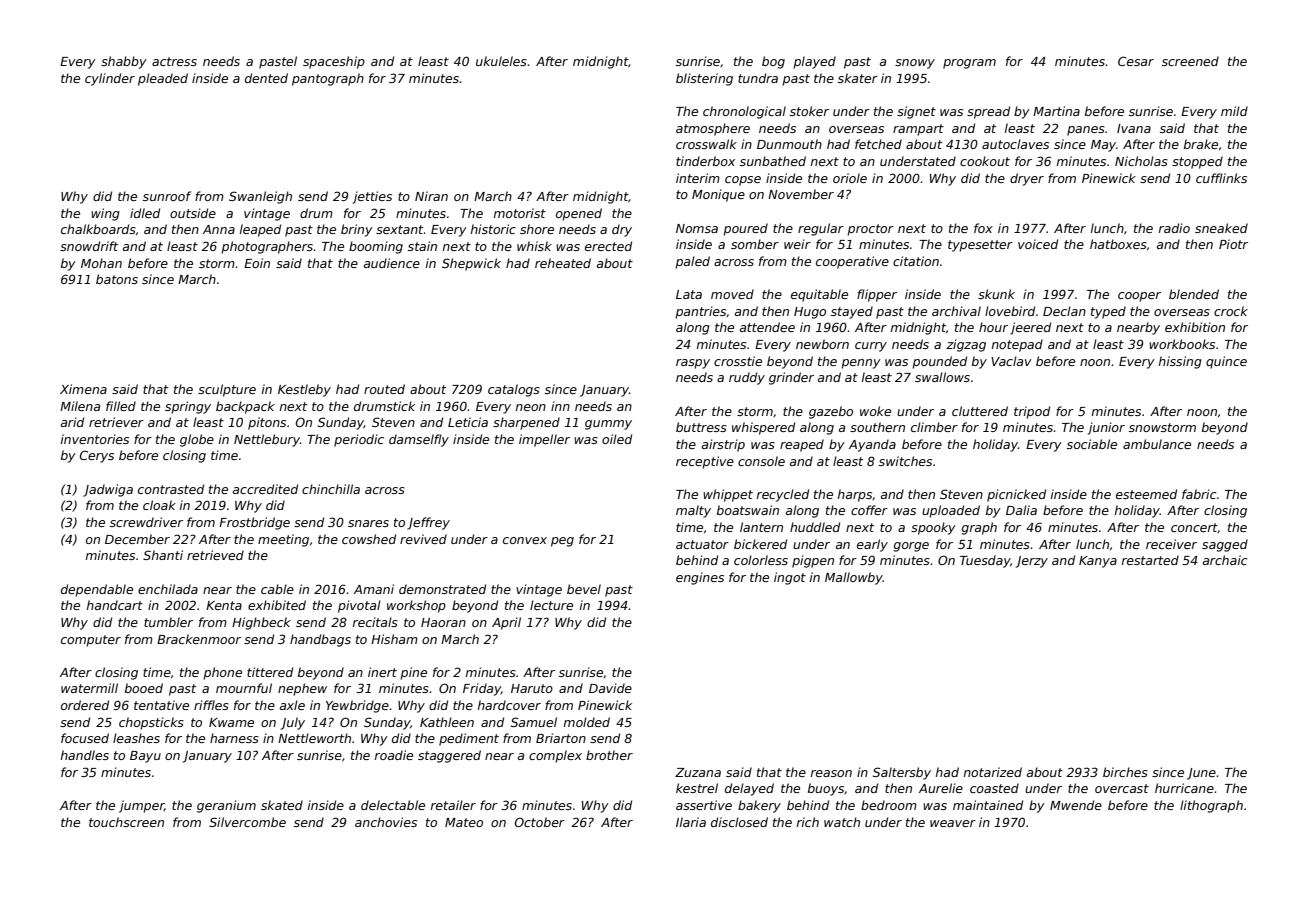 This screenshot has height=924, width=1308. What do you see at coordinates (266, 78) in the screenshot?
I see `dented` at bounding box center [266, 78].
